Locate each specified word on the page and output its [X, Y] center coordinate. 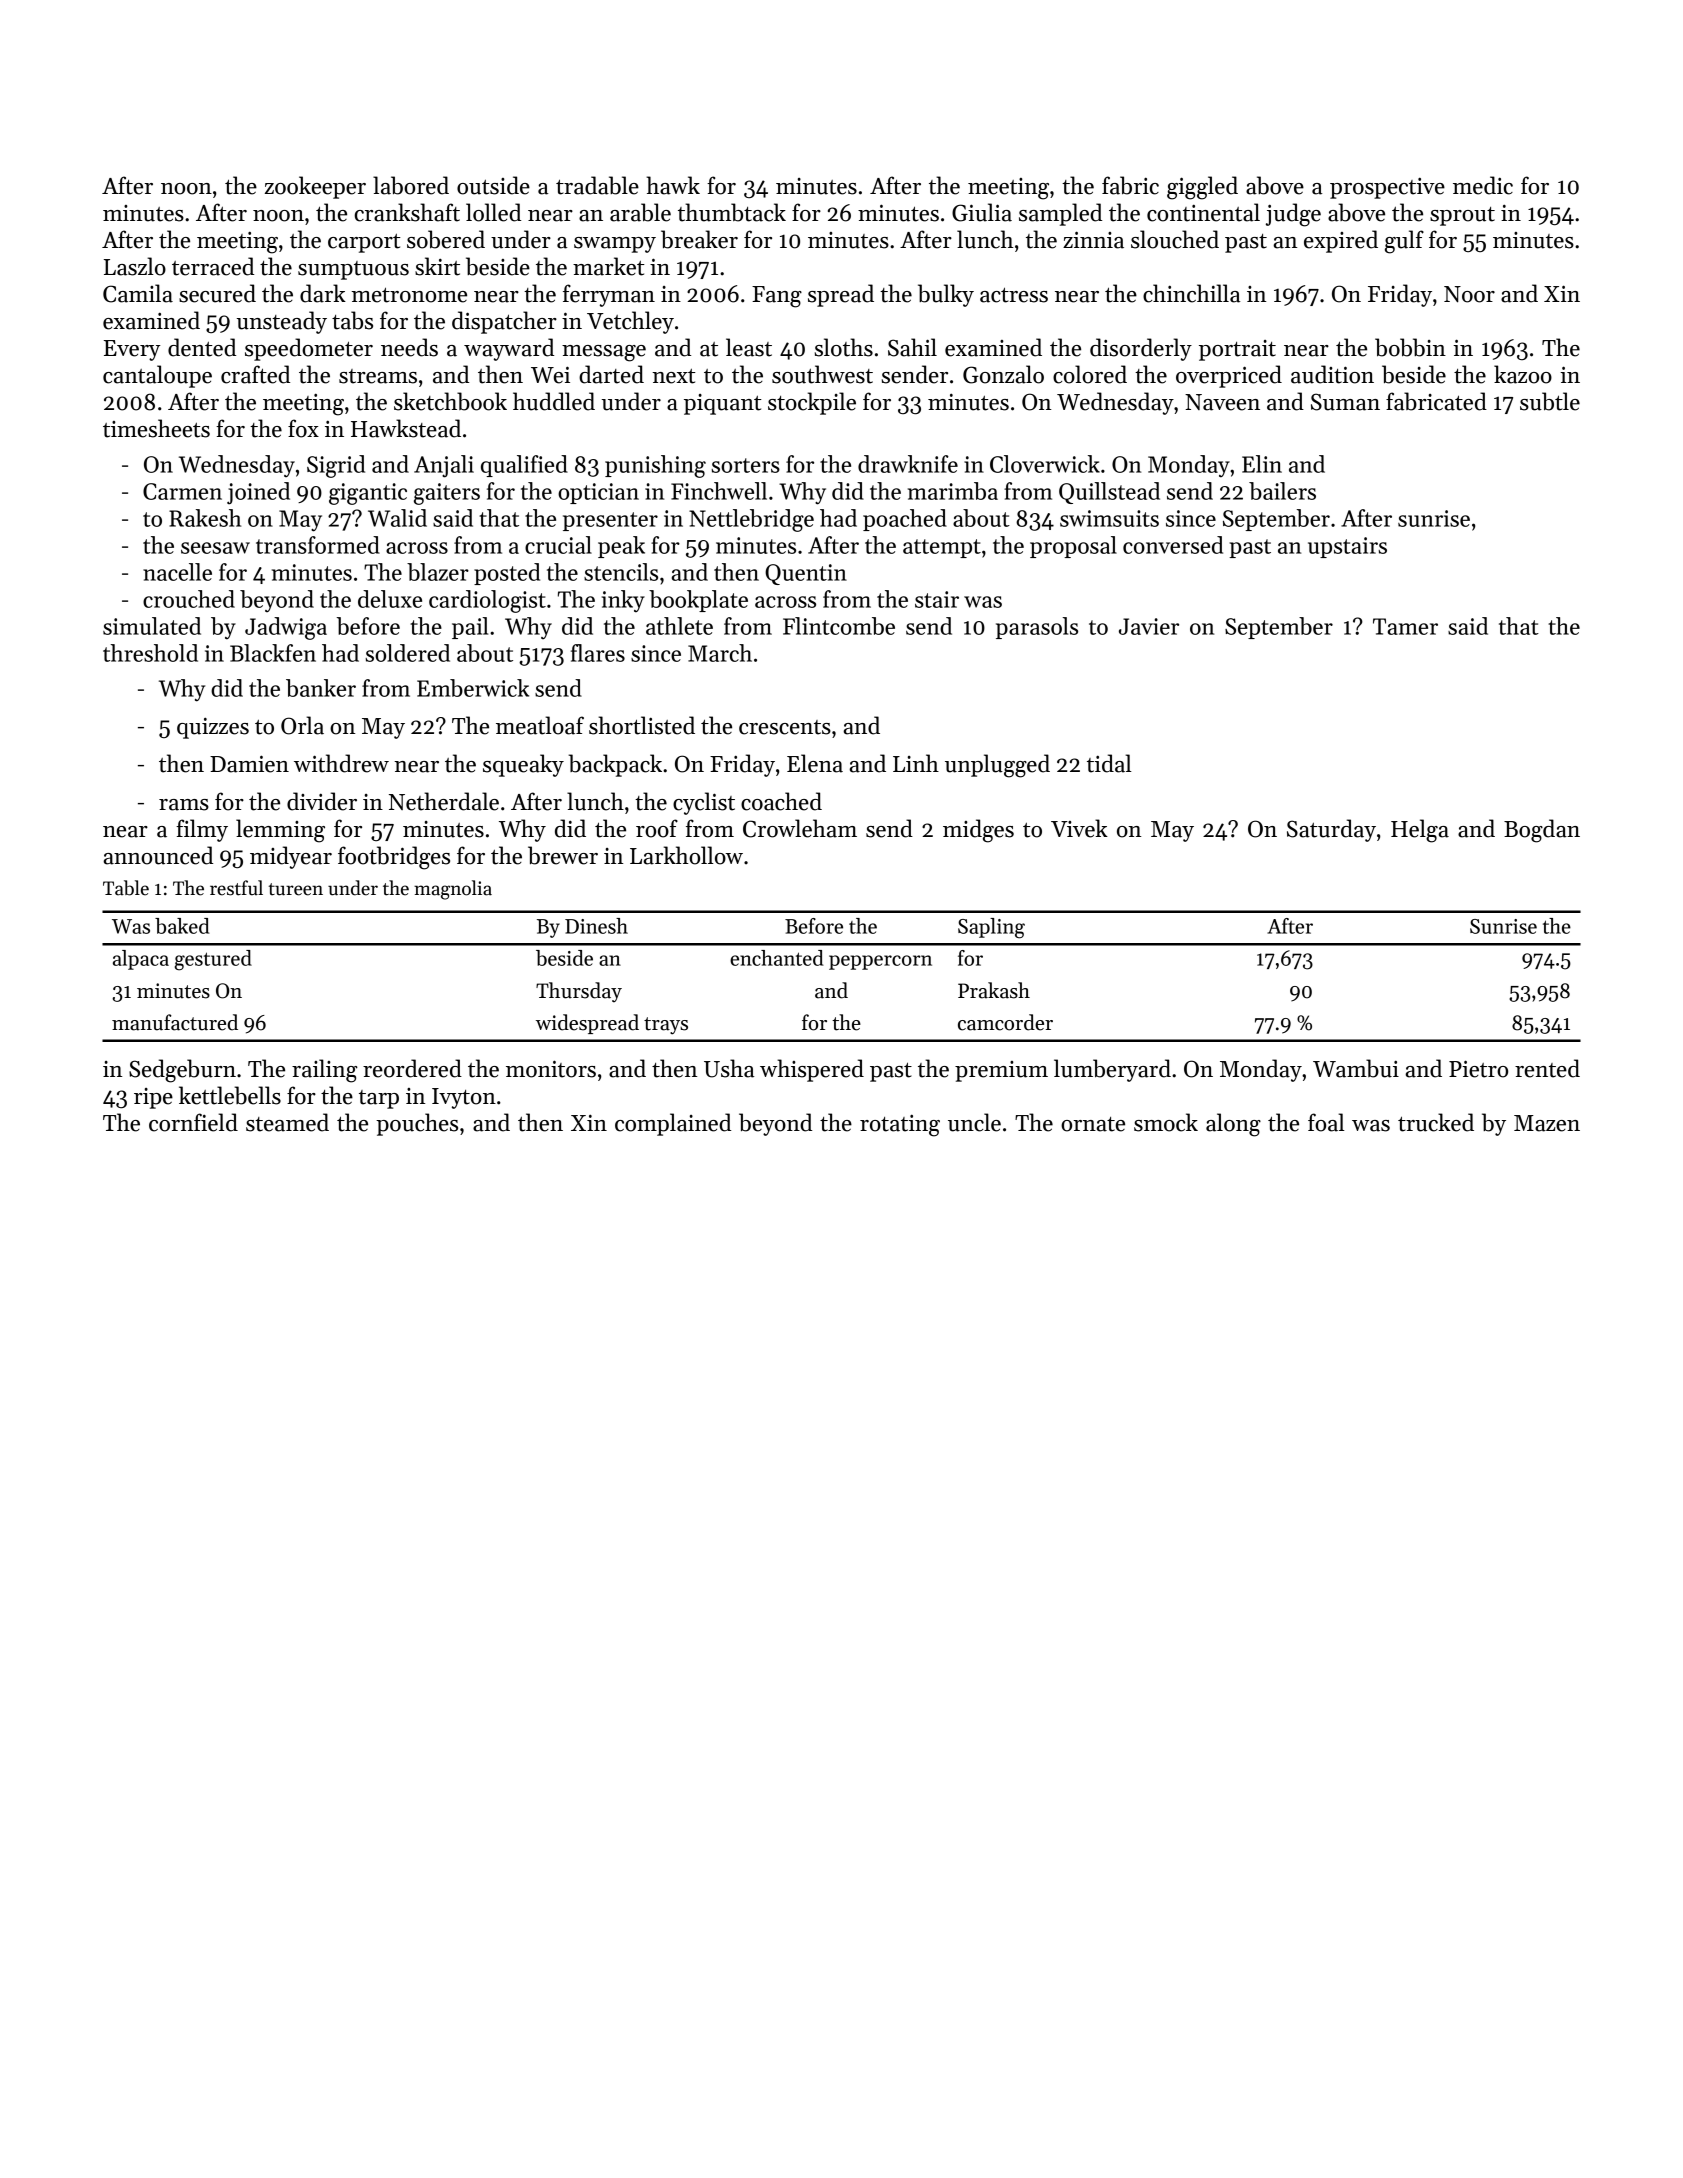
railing [325, 1071]
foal [1326, 1122]
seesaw [215, 548]
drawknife [908, 464]
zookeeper [315, 187]
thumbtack [732, 212]
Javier [1149, 626]
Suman [1345, 402]
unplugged [997, 766]
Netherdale [444, 801]
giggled [1202, 188]
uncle [974, 1122]
